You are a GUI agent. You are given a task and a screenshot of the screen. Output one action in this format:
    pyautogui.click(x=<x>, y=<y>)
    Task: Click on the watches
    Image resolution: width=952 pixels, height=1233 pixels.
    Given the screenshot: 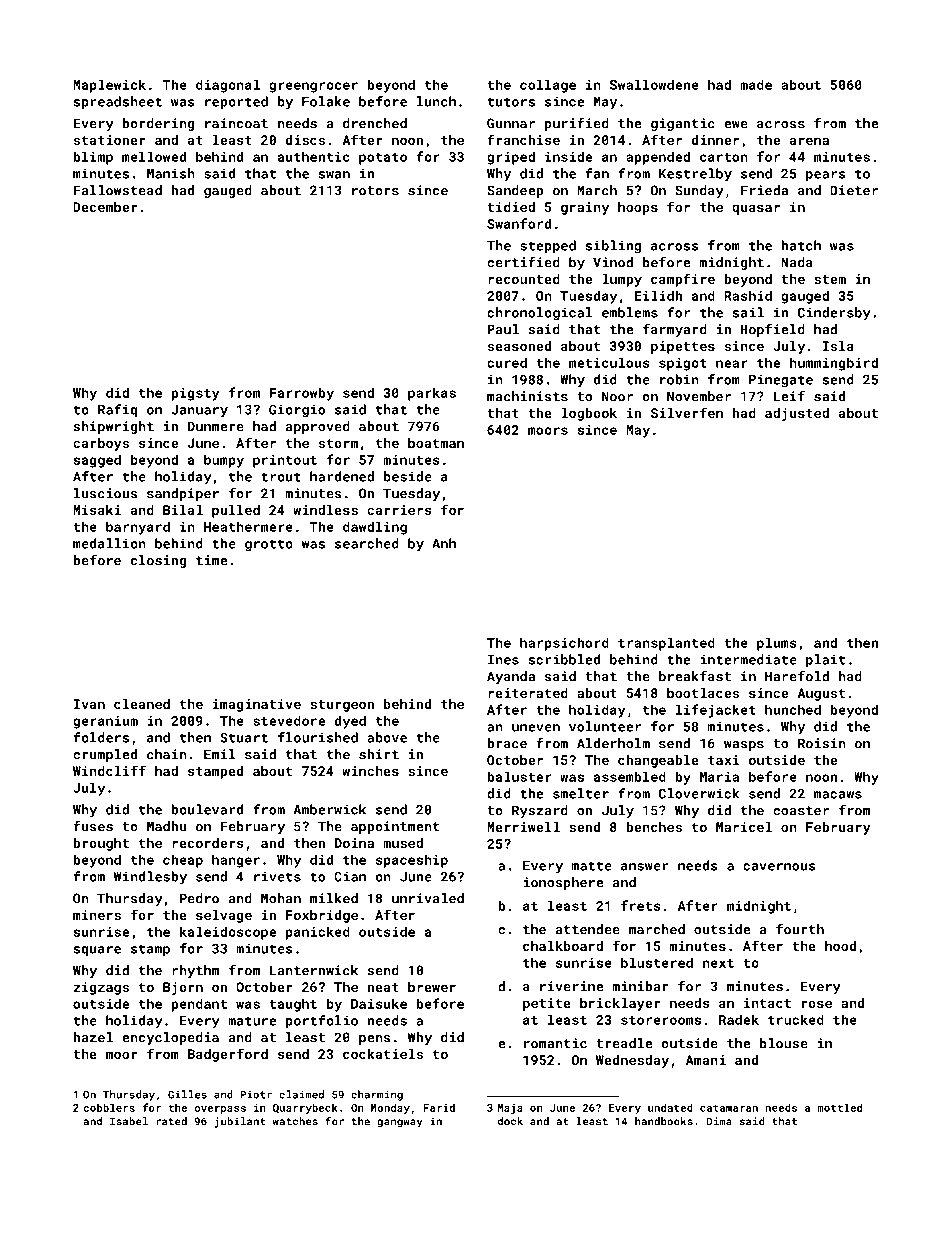 What is the action you would take?
    pyautogui.click(x=295, y=1121)
